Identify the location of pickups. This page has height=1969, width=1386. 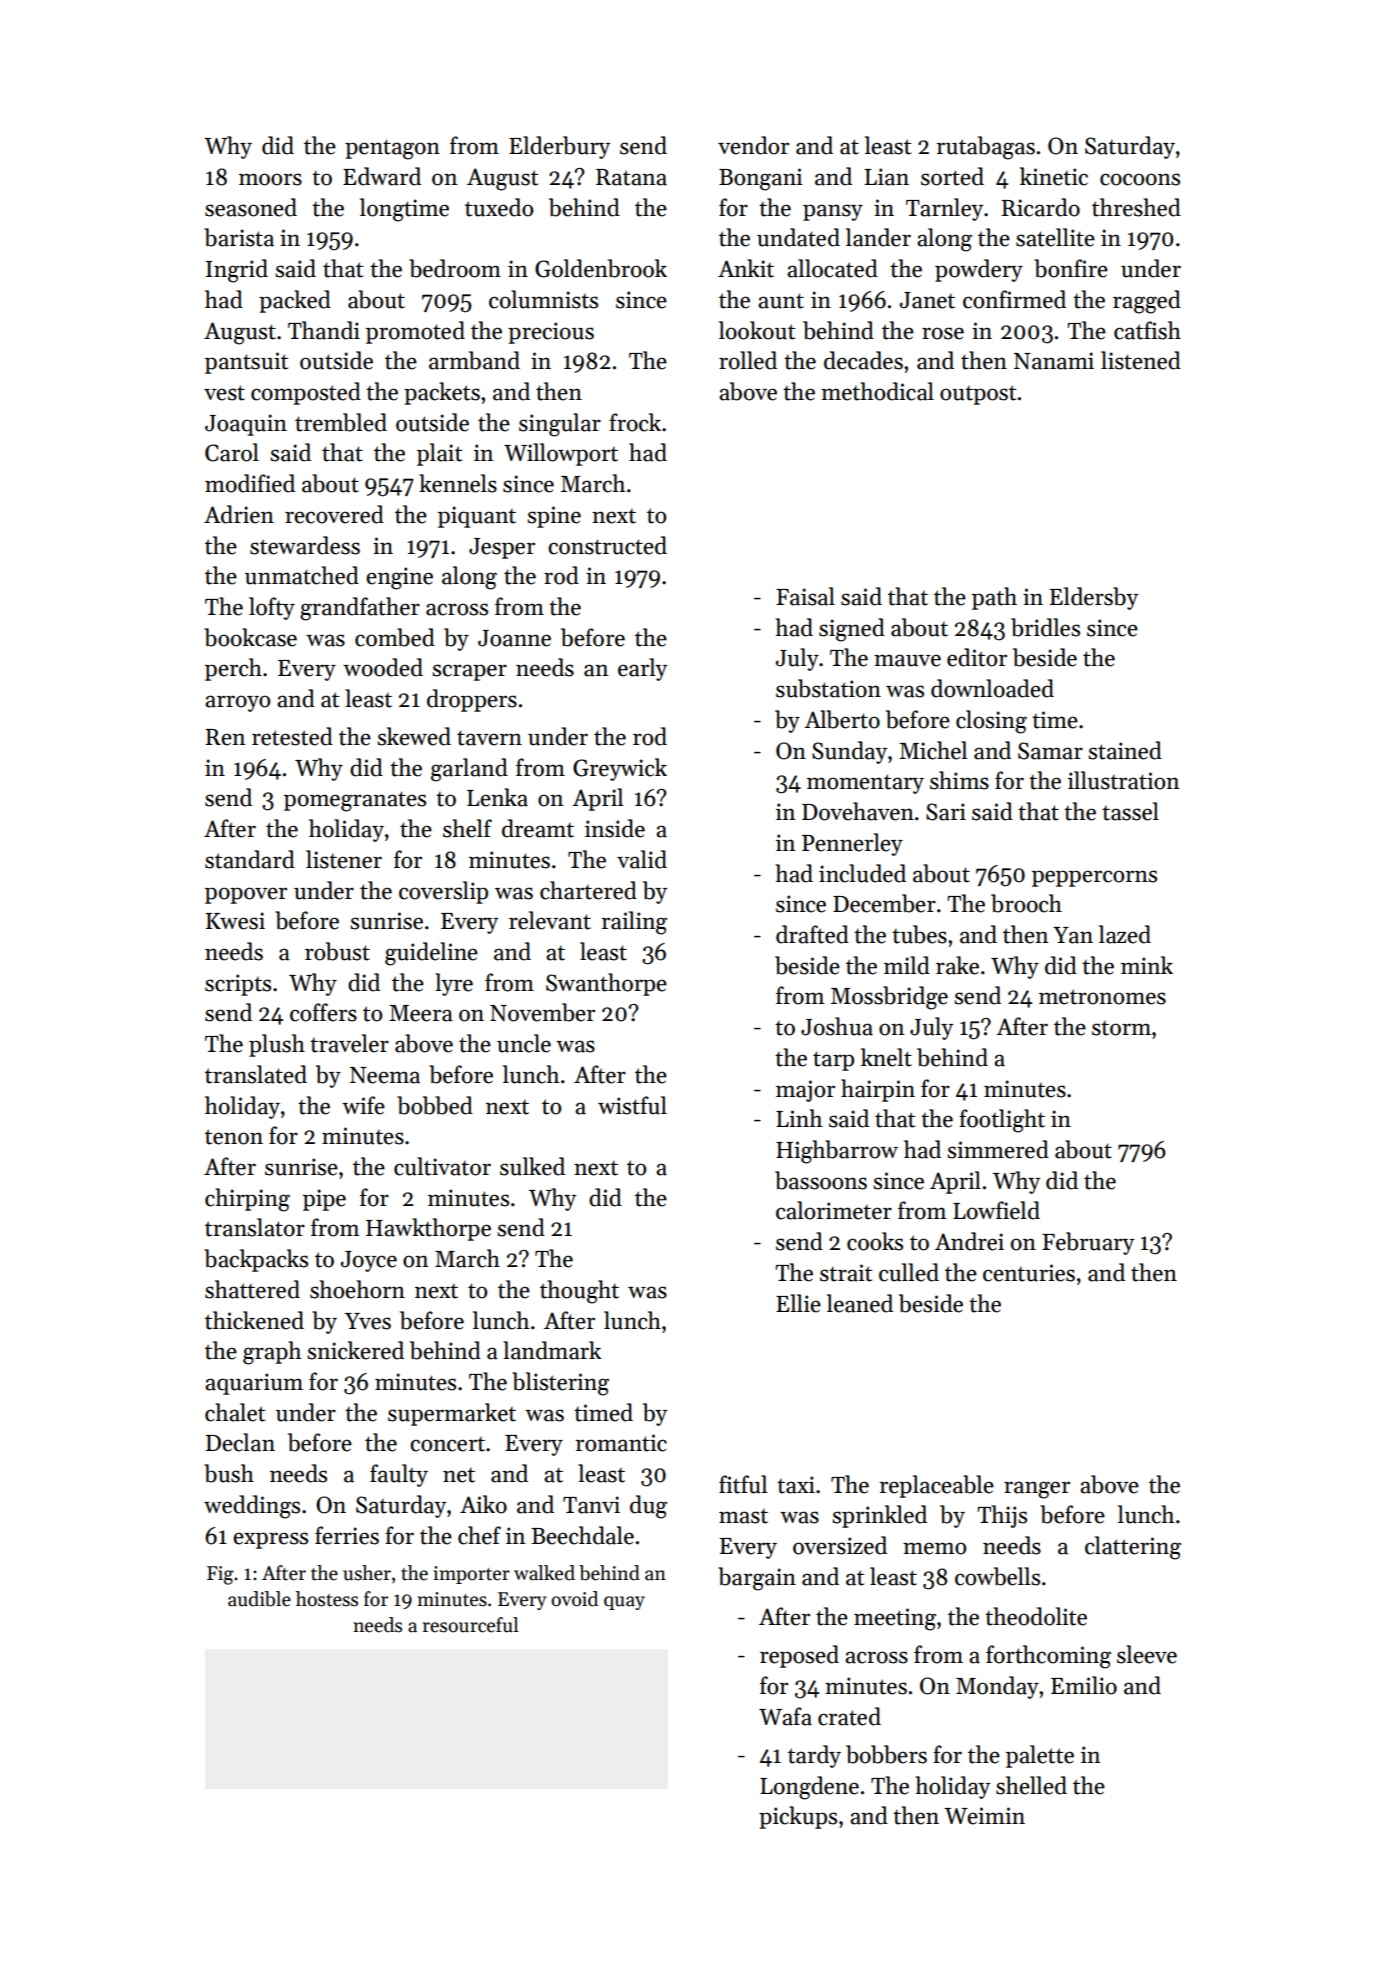
(798, 1817).
